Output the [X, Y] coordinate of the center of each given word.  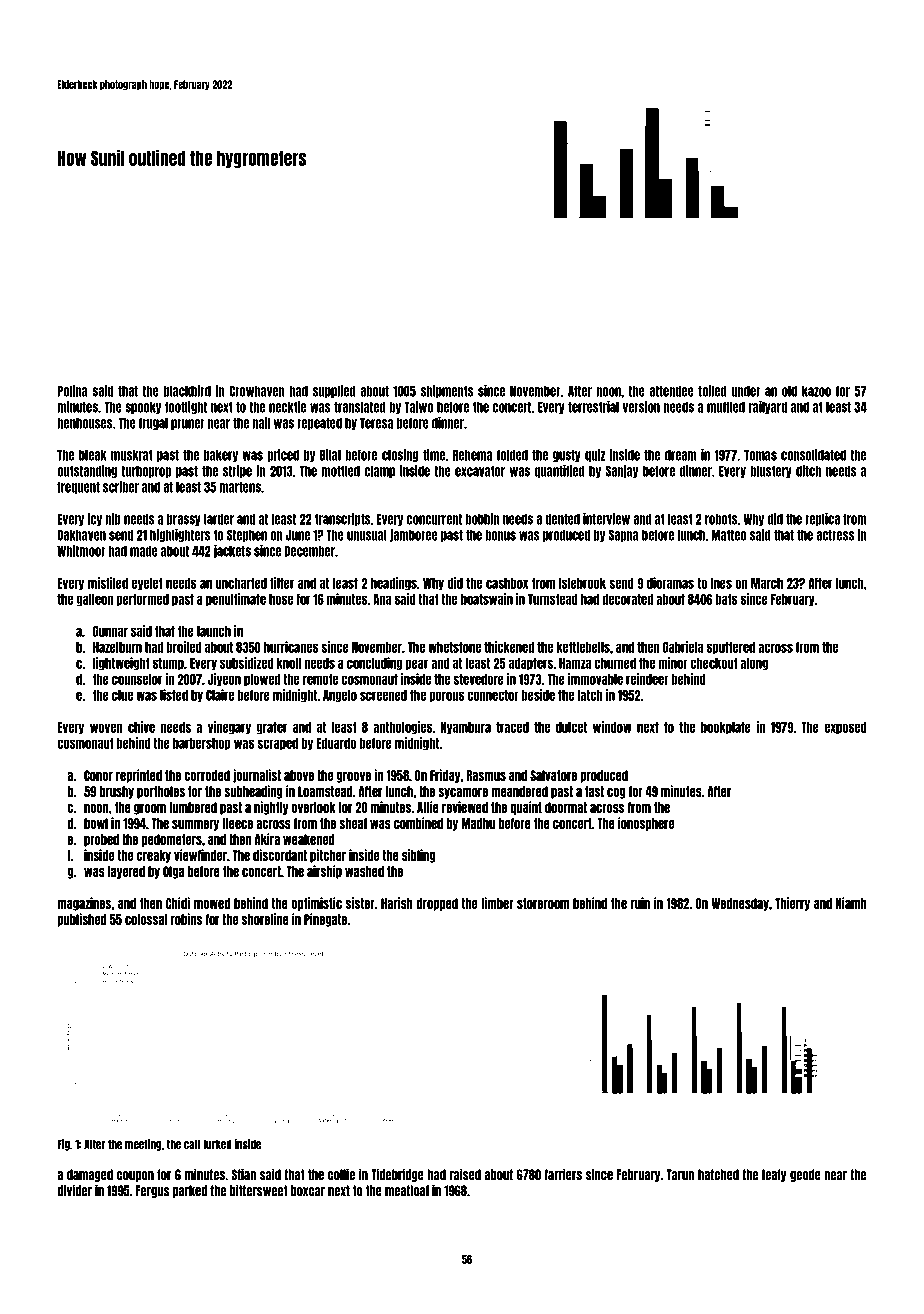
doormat [566, 807]
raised [465, 1174]
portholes [161, 792]
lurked [217, 1144]
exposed [845, 728]
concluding [374, 664]
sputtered [731, 648]
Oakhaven [81, 535]
